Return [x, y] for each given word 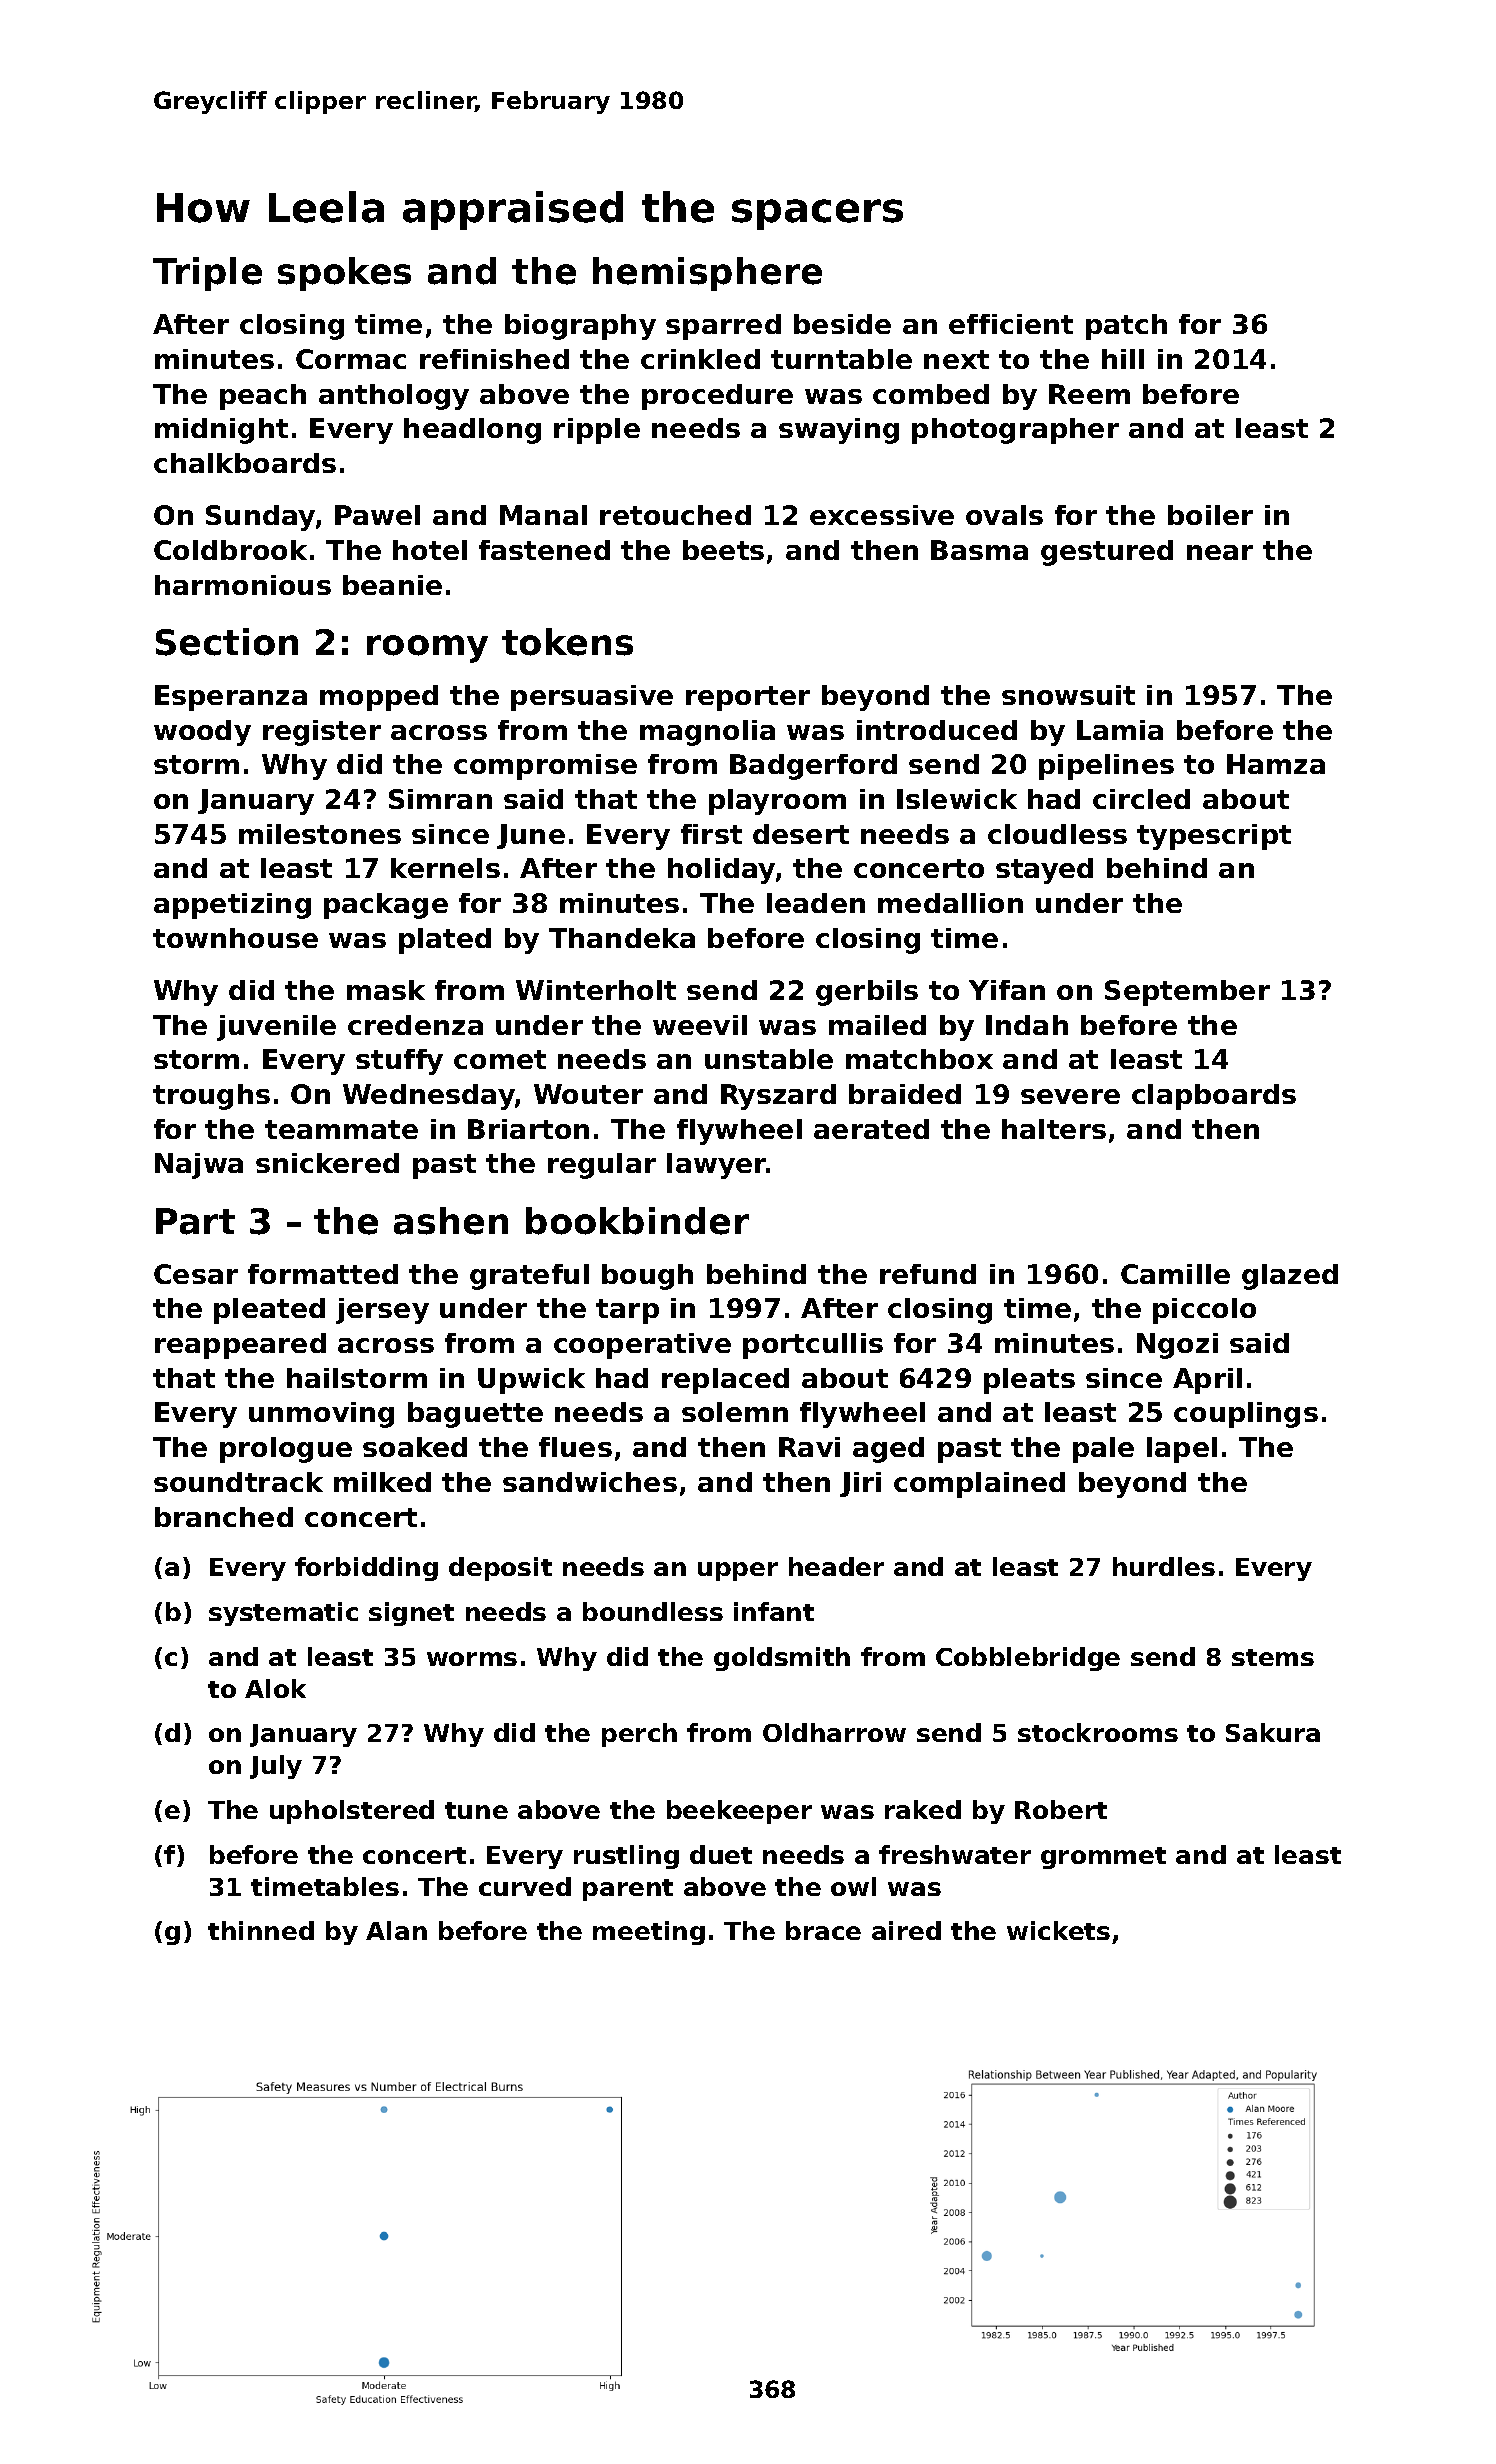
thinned [261, 1930]
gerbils [867, 993]
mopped [379, 698]
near [1220, 552]
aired [906, 1930]
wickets [1058, 1930]
